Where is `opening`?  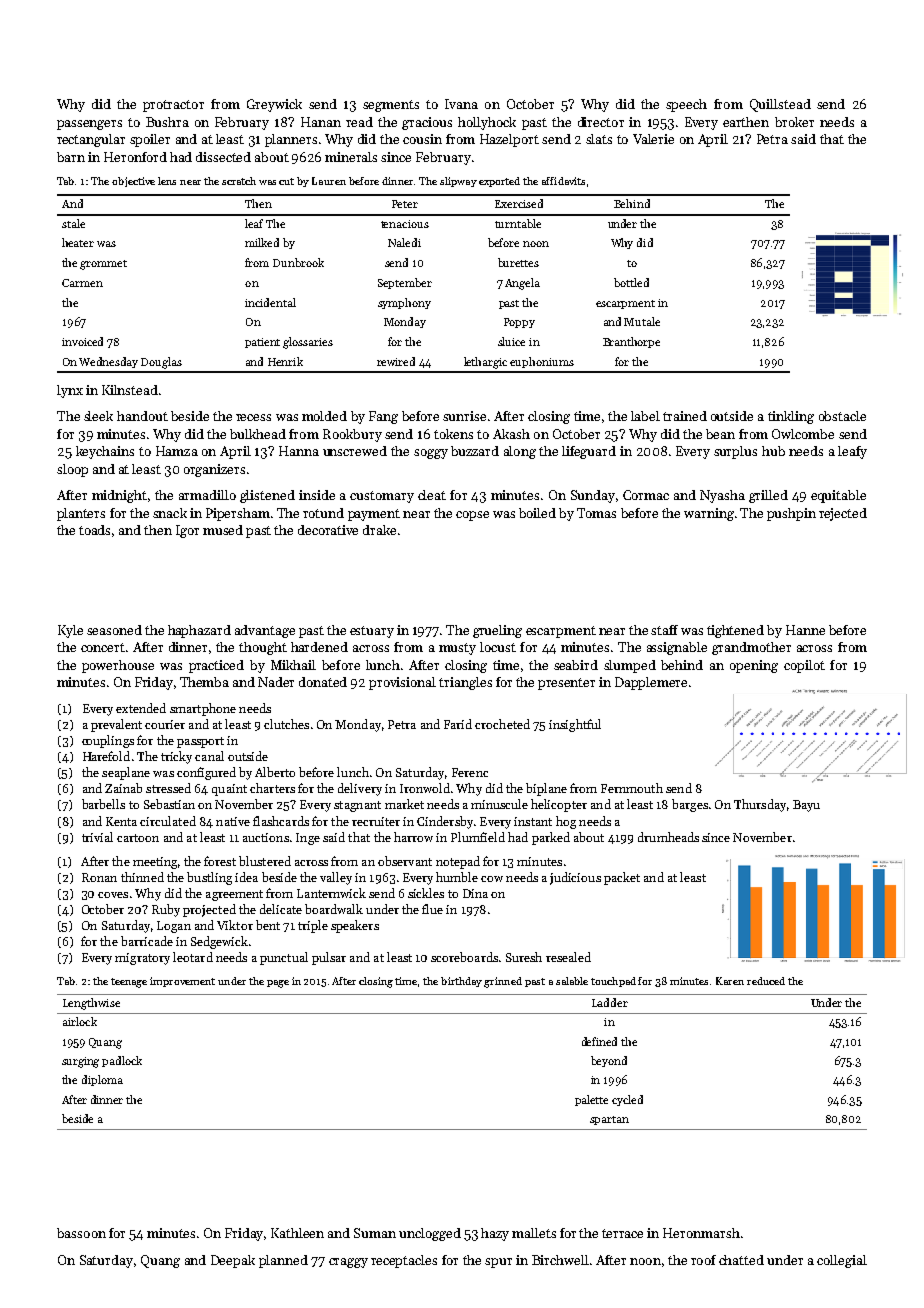 opening is located at coordinates (754, 666).
